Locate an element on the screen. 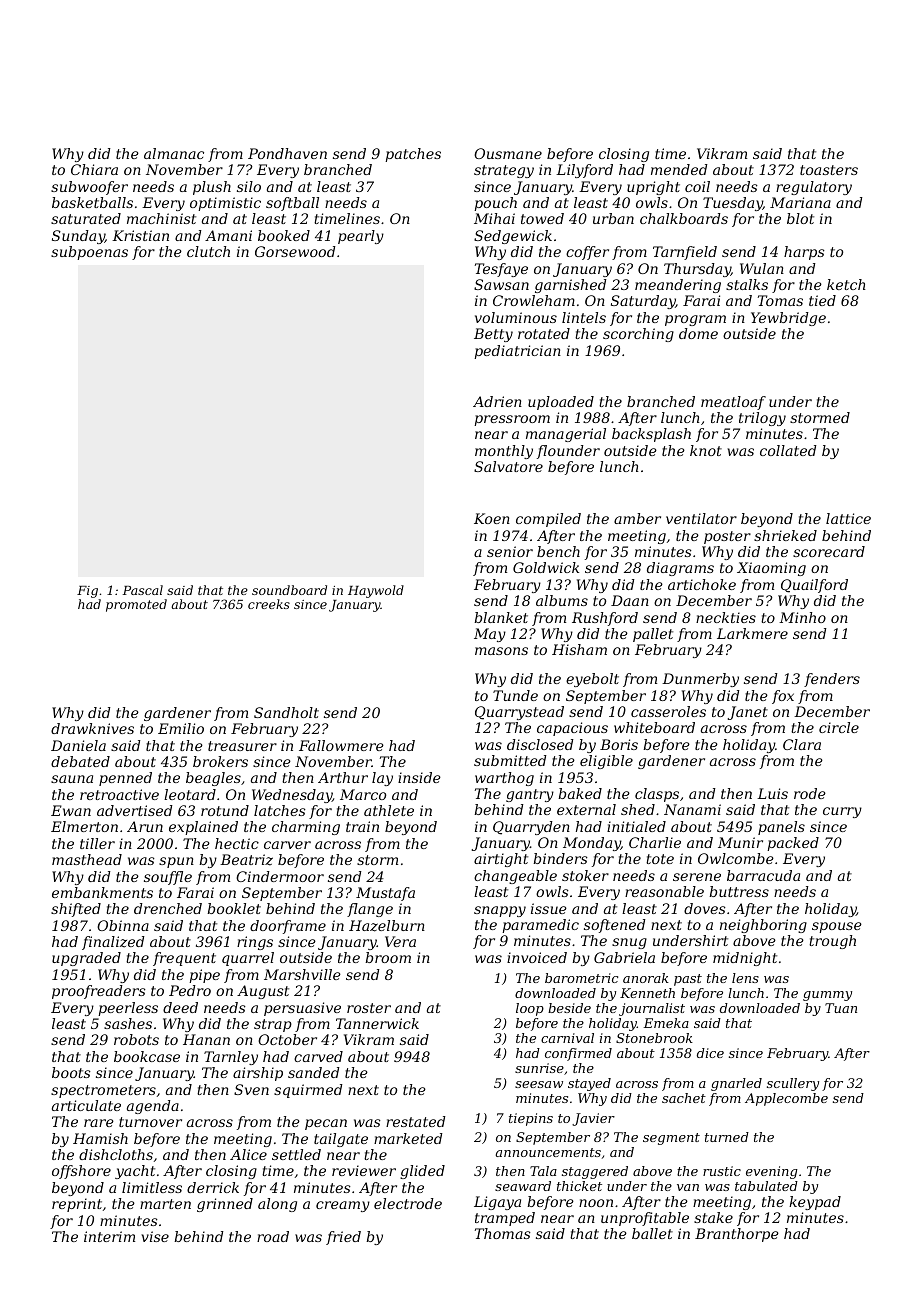 The image size is (924, 1314). compiled is located at coordinates (548, 520).
